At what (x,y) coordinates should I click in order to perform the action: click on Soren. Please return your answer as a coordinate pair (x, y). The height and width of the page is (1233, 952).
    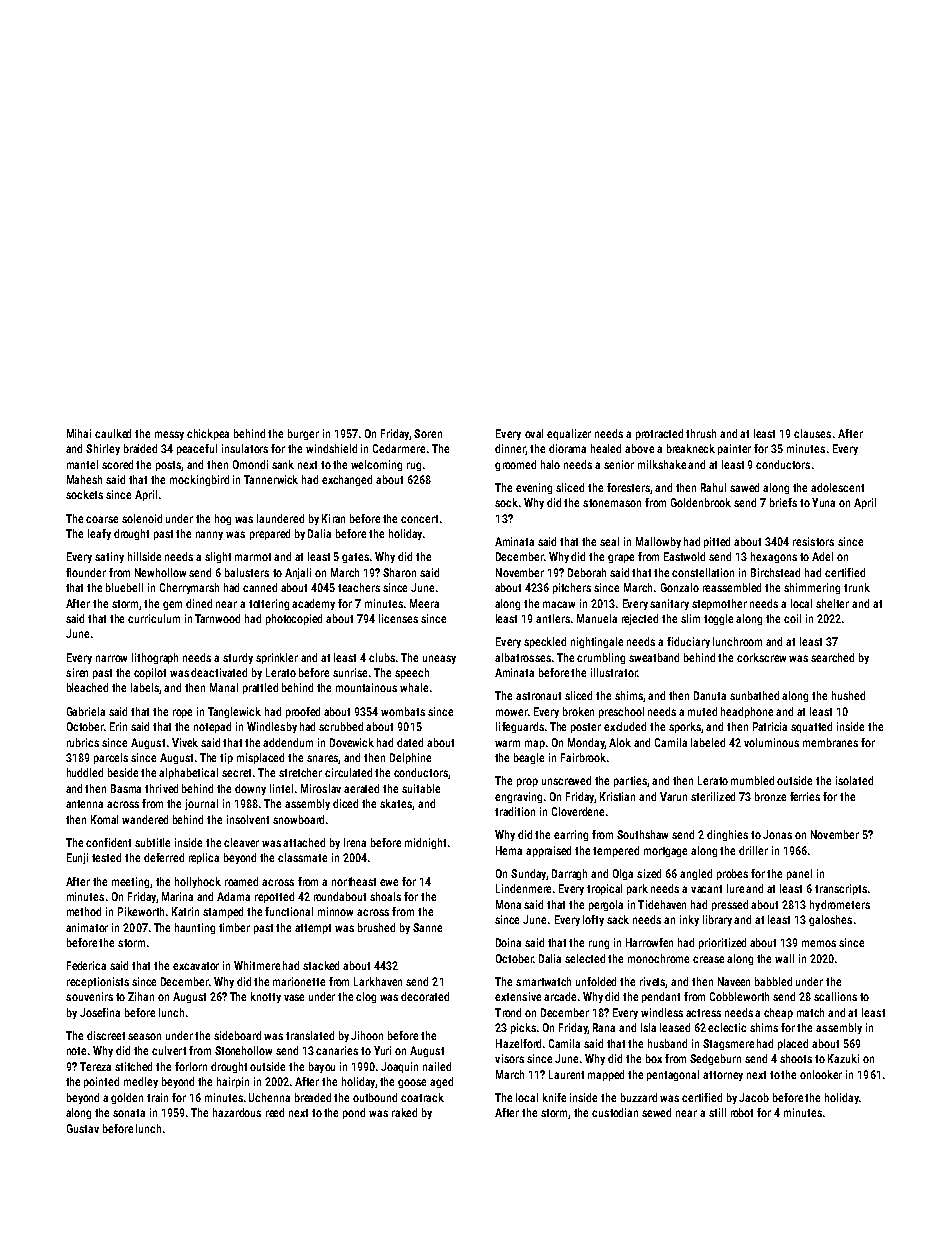
    Looking at the image, I should click on (428, 433).
